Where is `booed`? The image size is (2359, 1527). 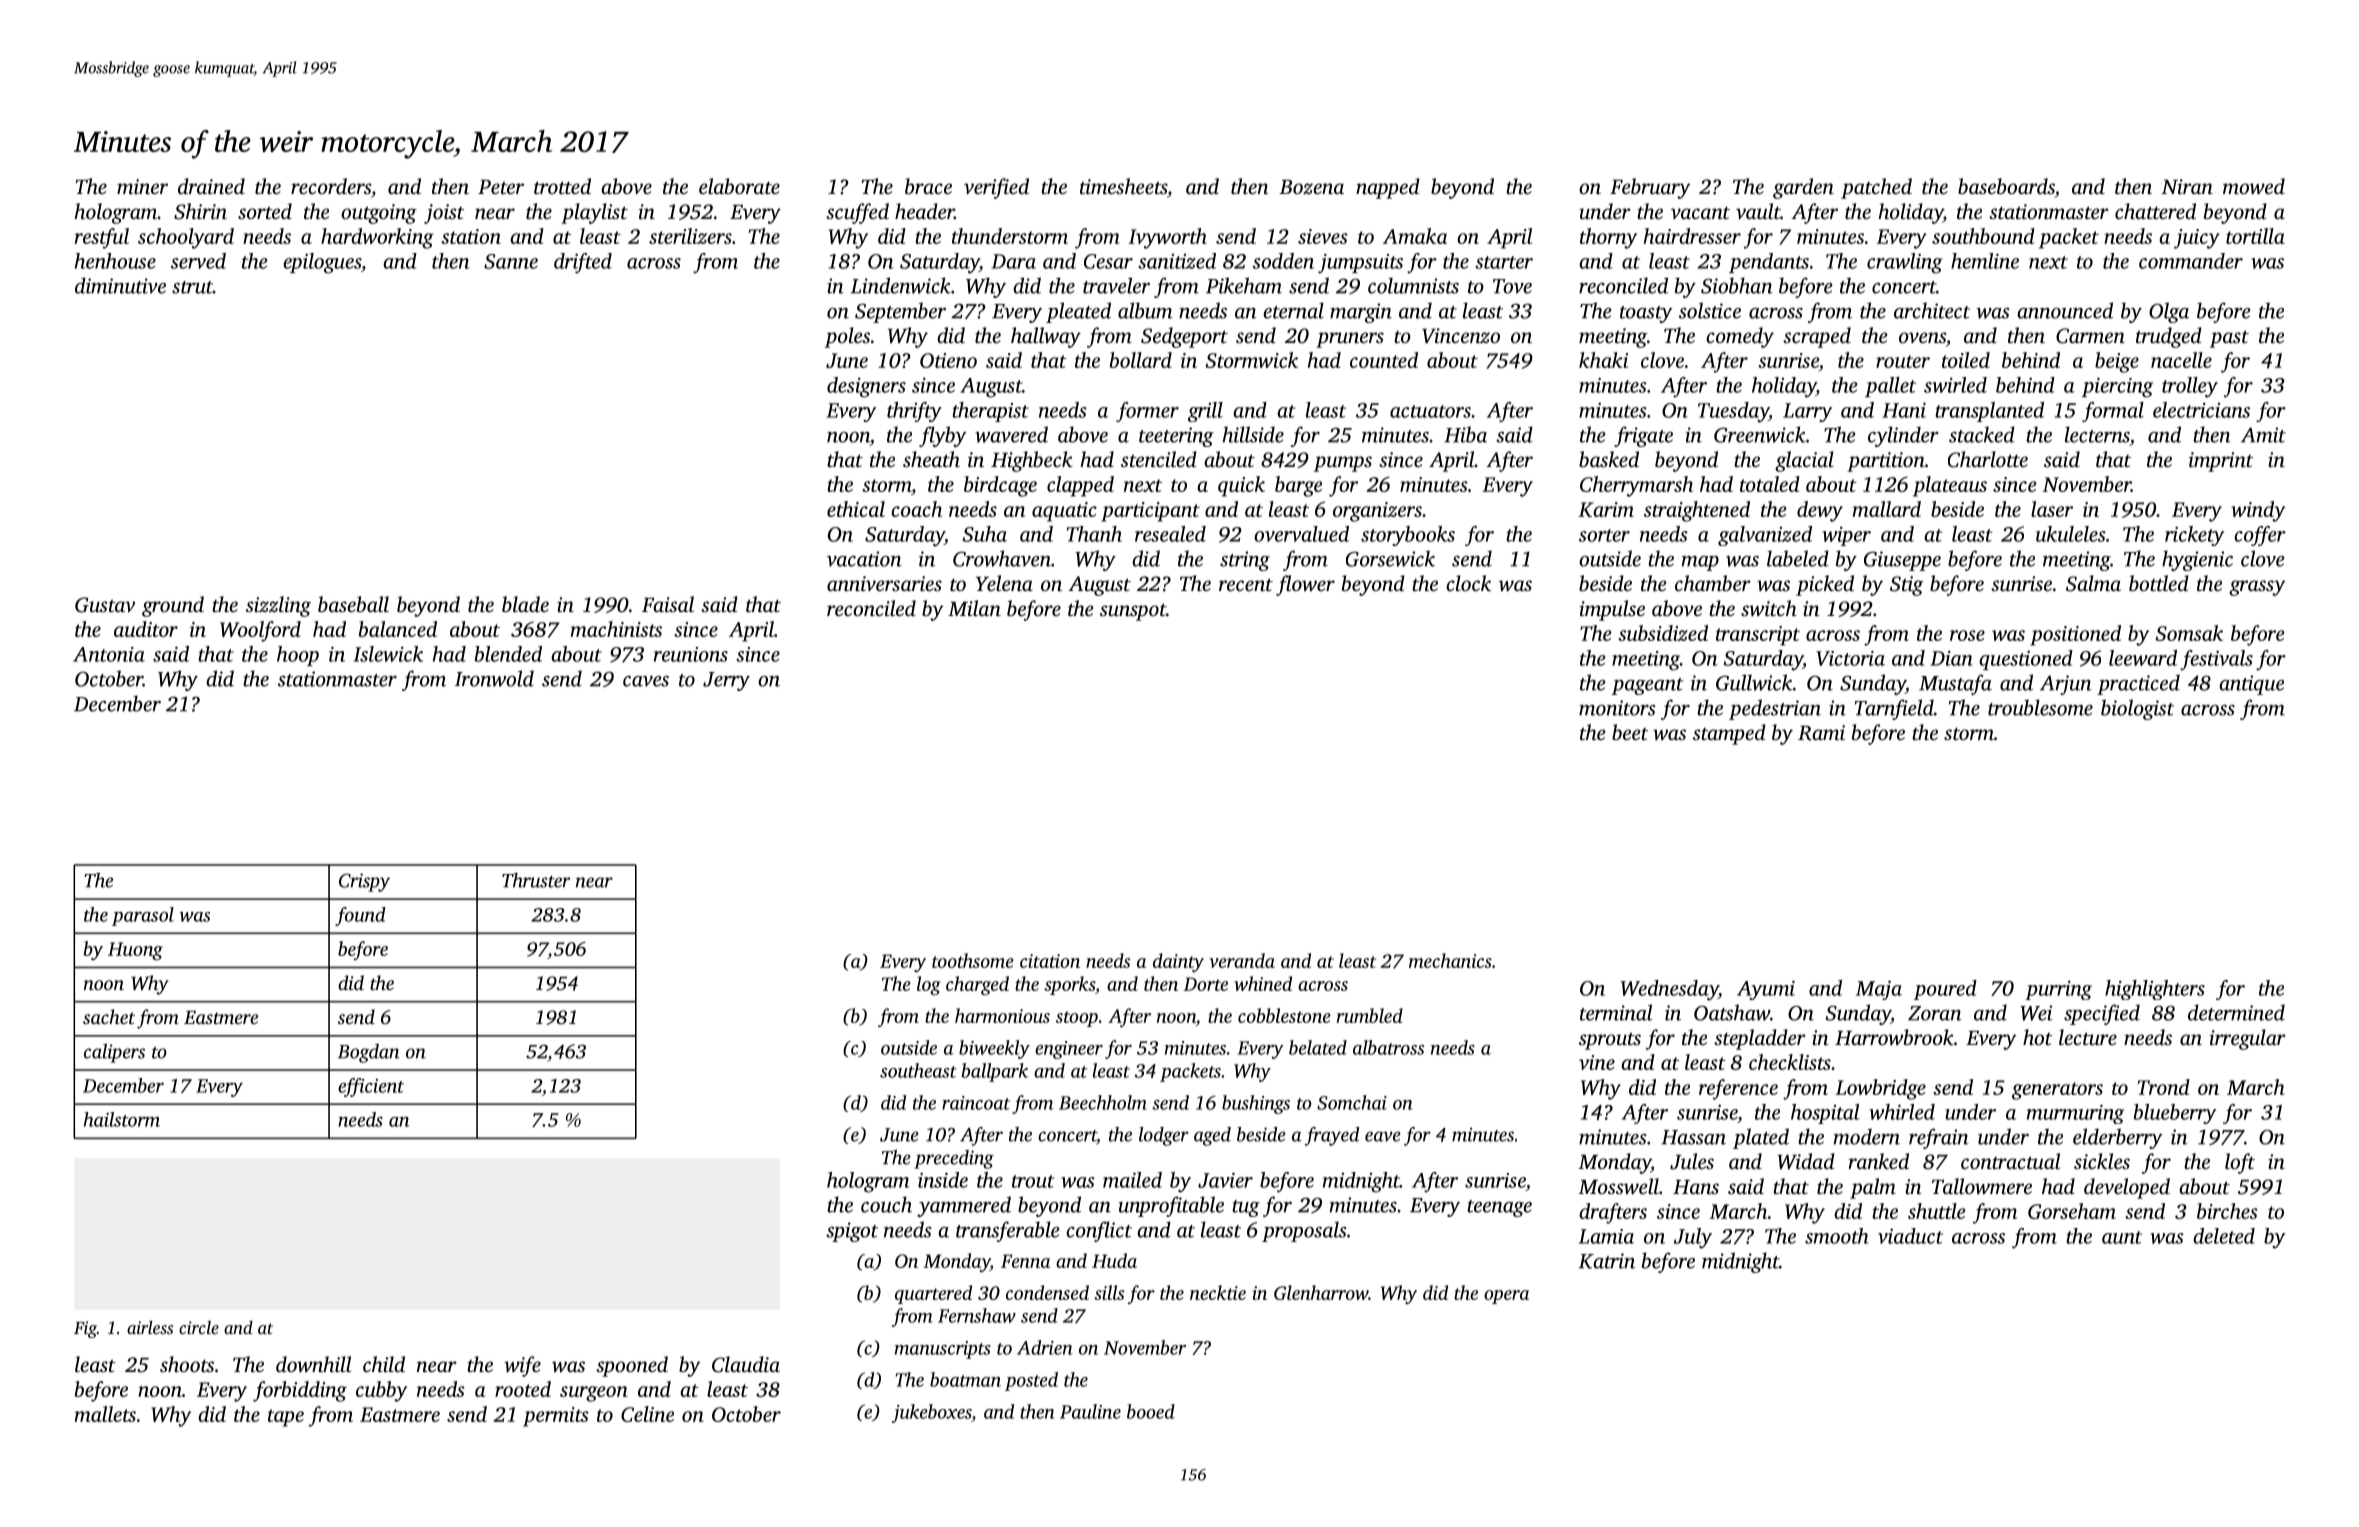 booed is located at coordinates (1151, 1411).
